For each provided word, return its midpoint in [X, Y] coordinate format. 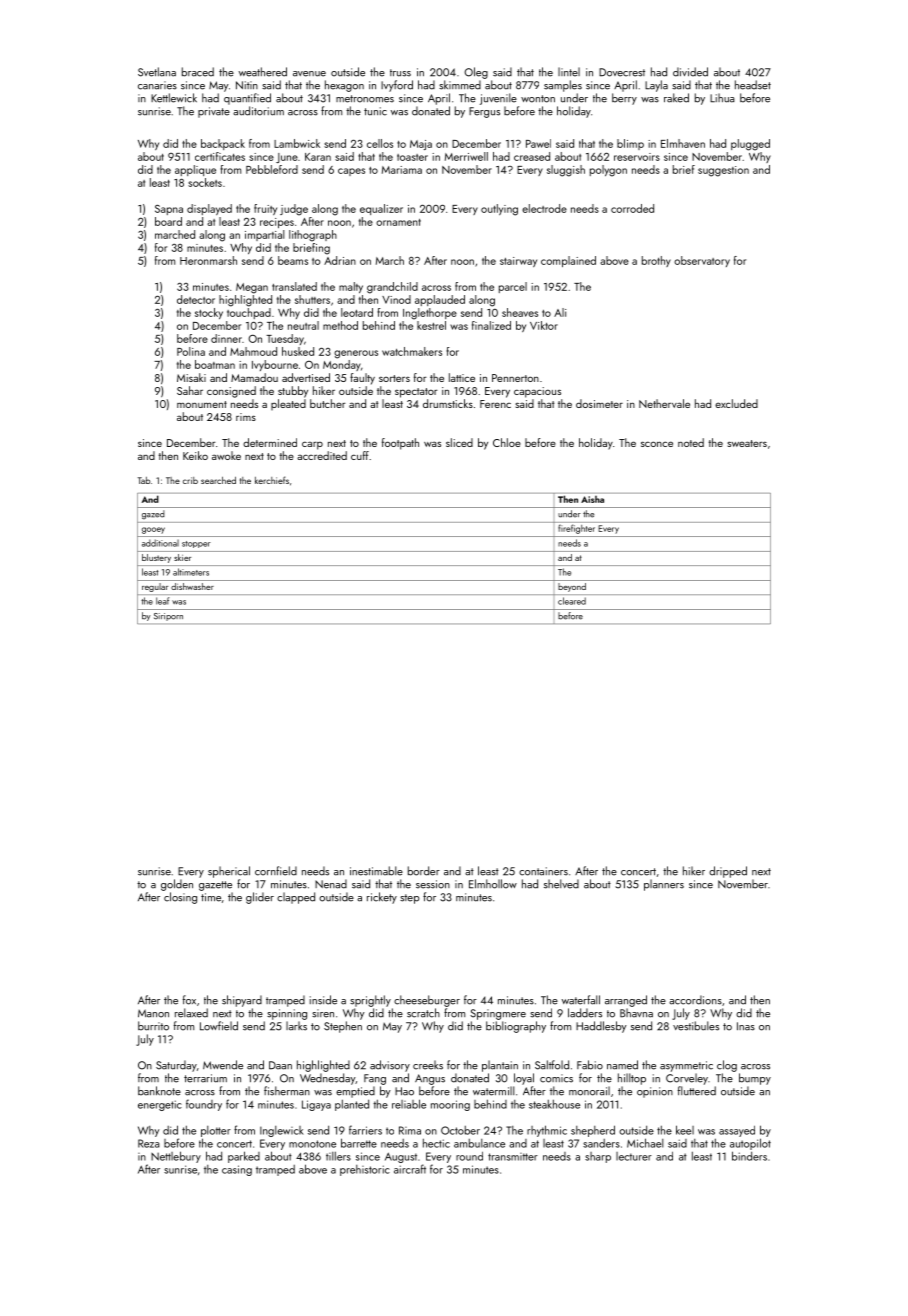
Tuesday [285, 339]
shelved [561, 884]
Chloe [507, 442]
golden [177, 885]
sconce [657, 444]
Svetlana [157, 72]
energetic [160, 1105]
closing [180, 898]
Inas [746, 1026]
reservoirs [637, 157]
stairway [518, 262]
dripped [728, 872]
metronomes [365, 99]
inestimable [376, 871]
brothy [656, 261]
